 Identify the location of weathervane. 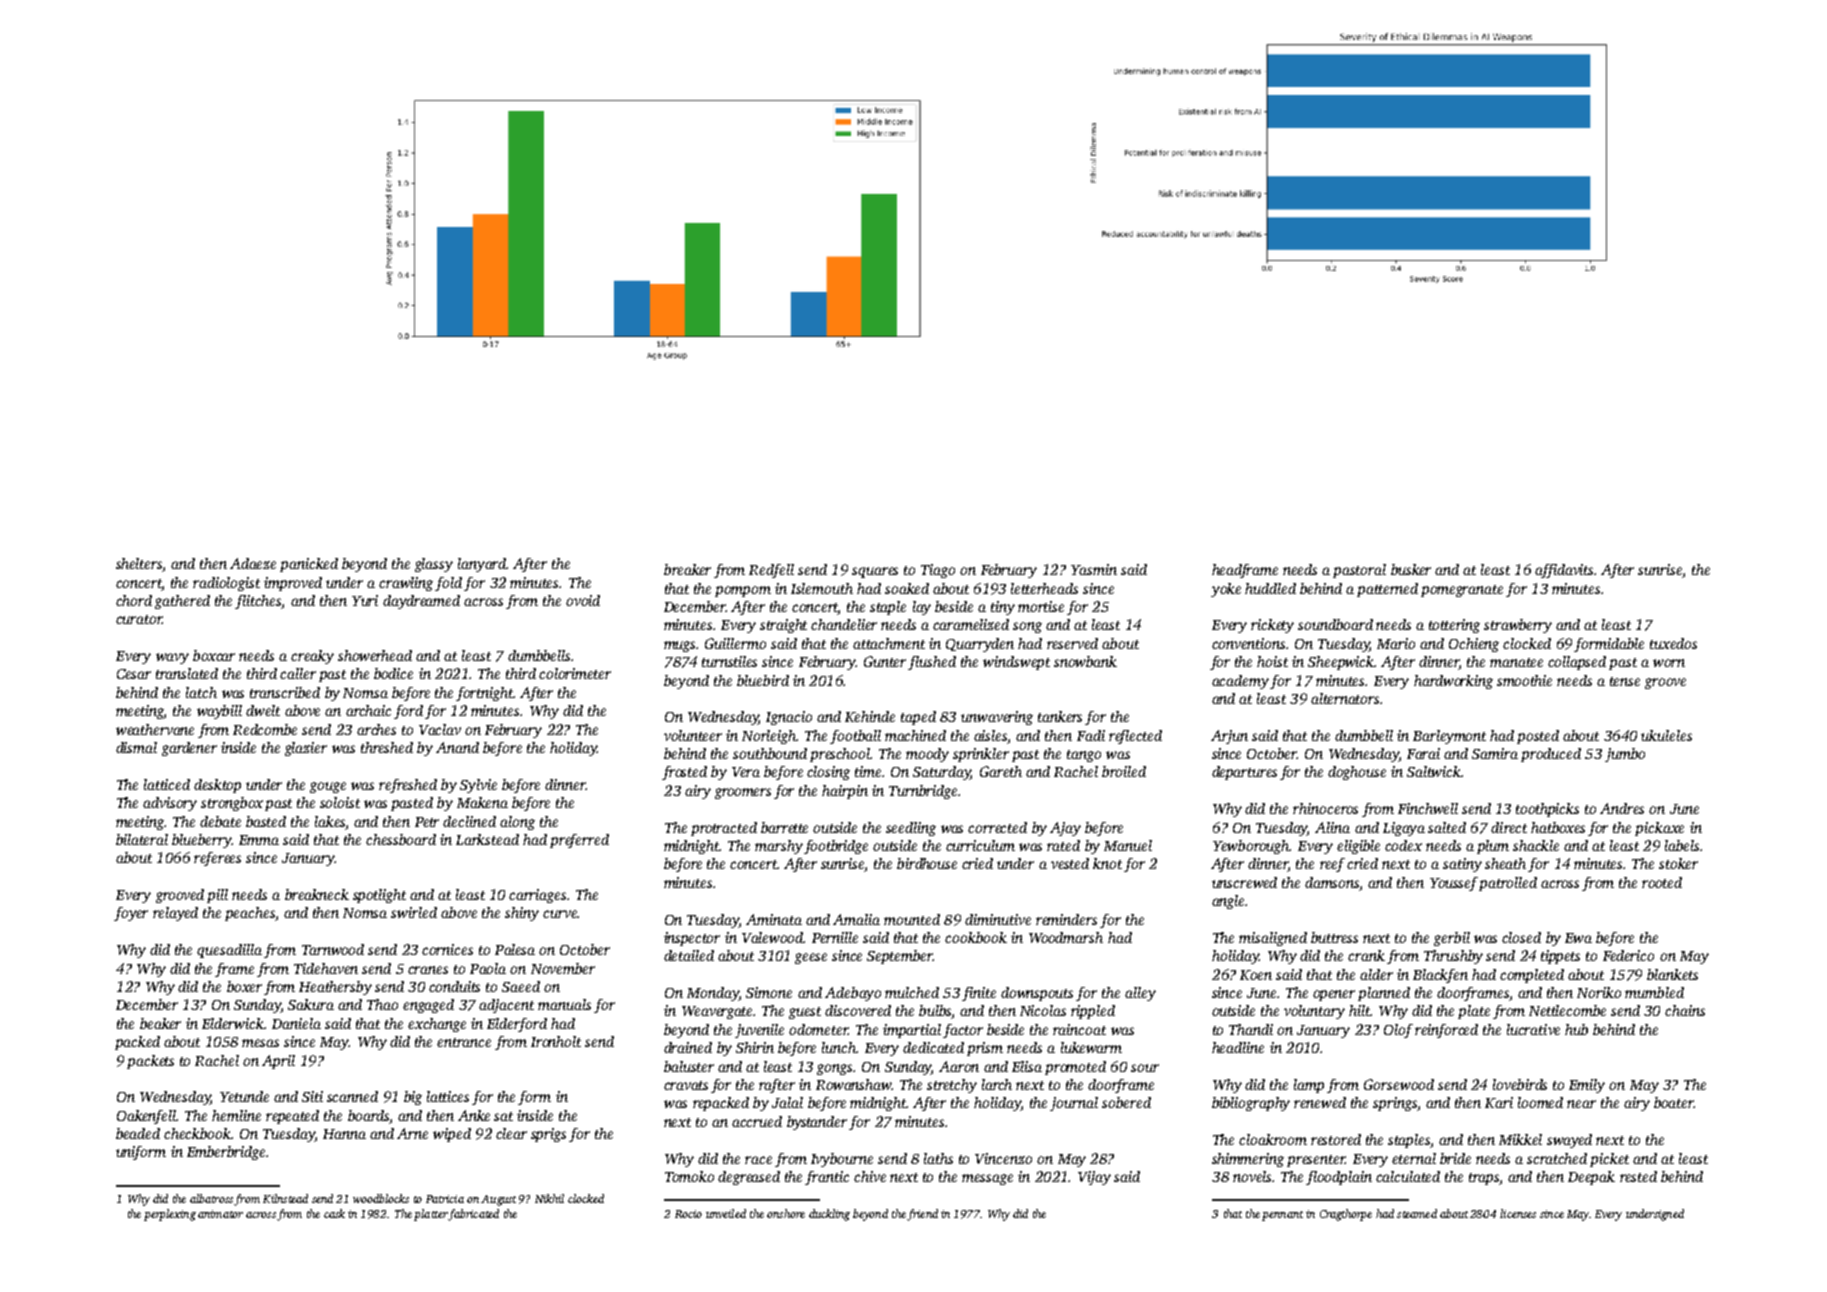
(155, 729).
